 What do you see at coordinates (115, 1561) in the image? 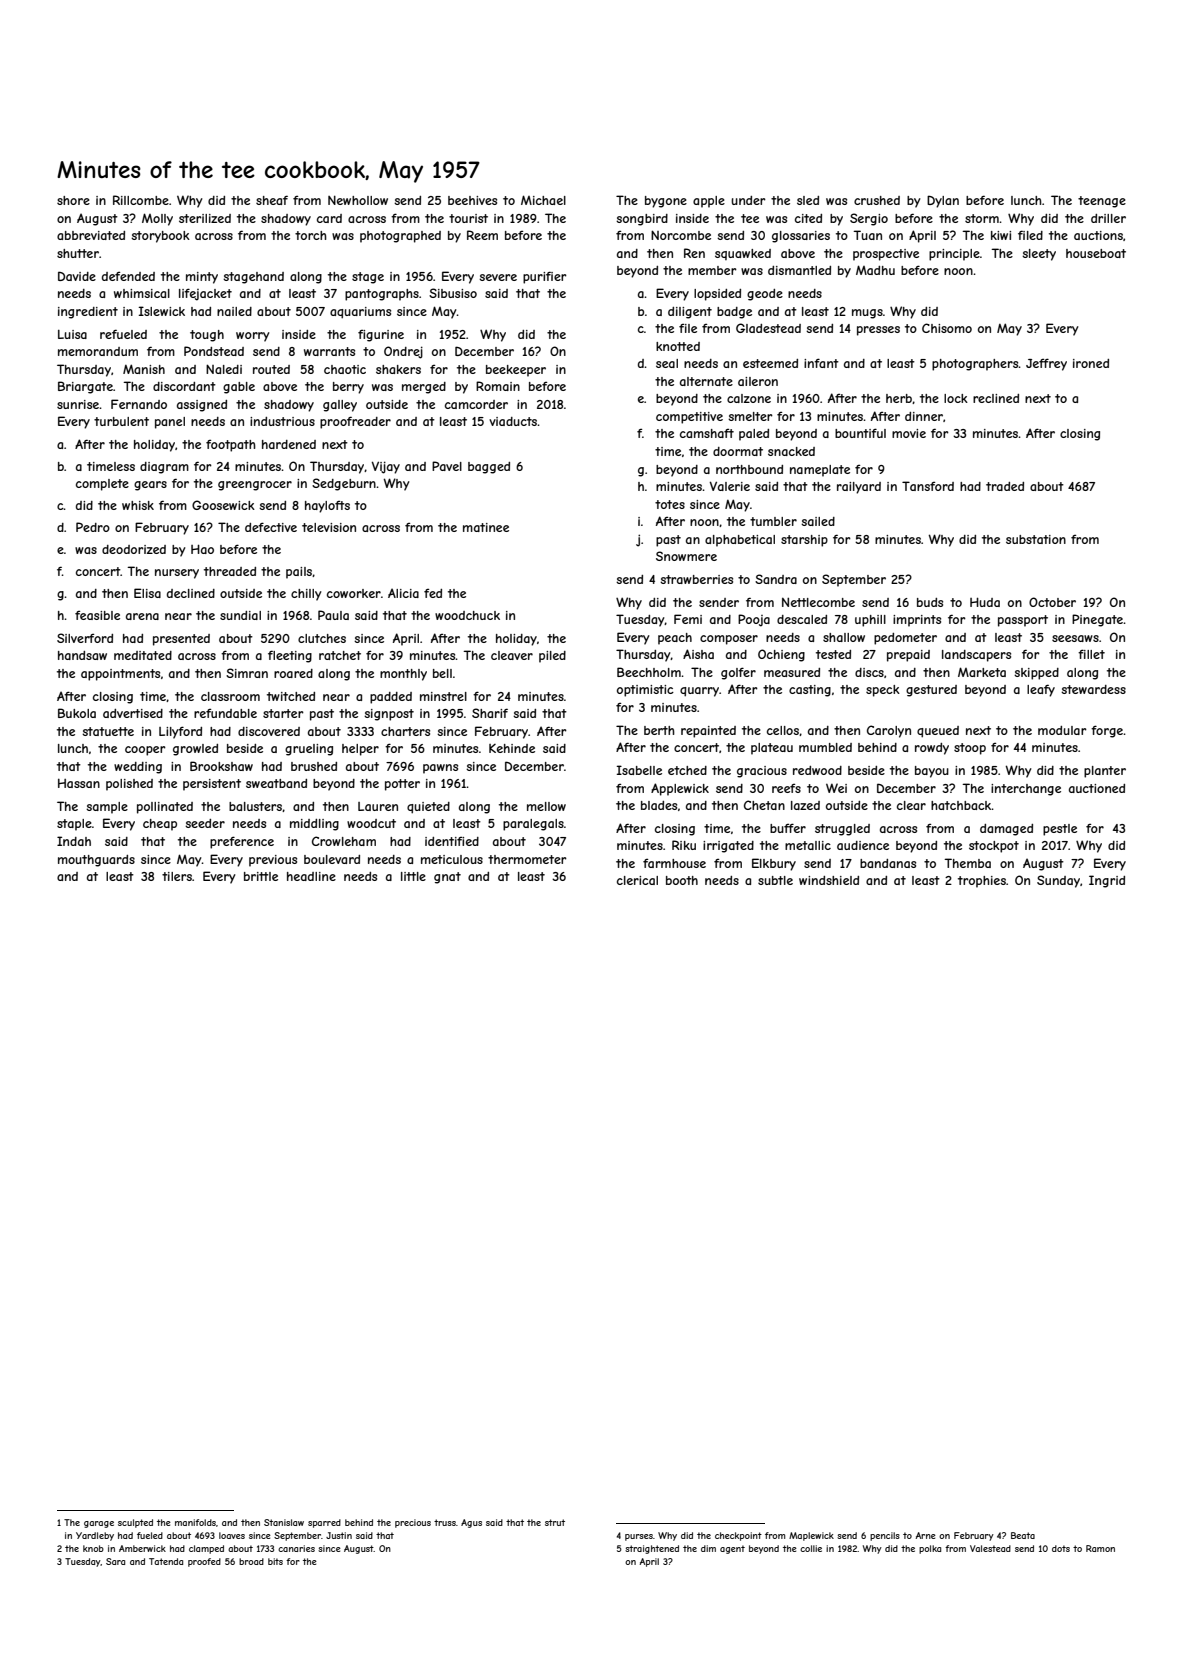
I see `Sara` at bounding box center [115, 1561].
